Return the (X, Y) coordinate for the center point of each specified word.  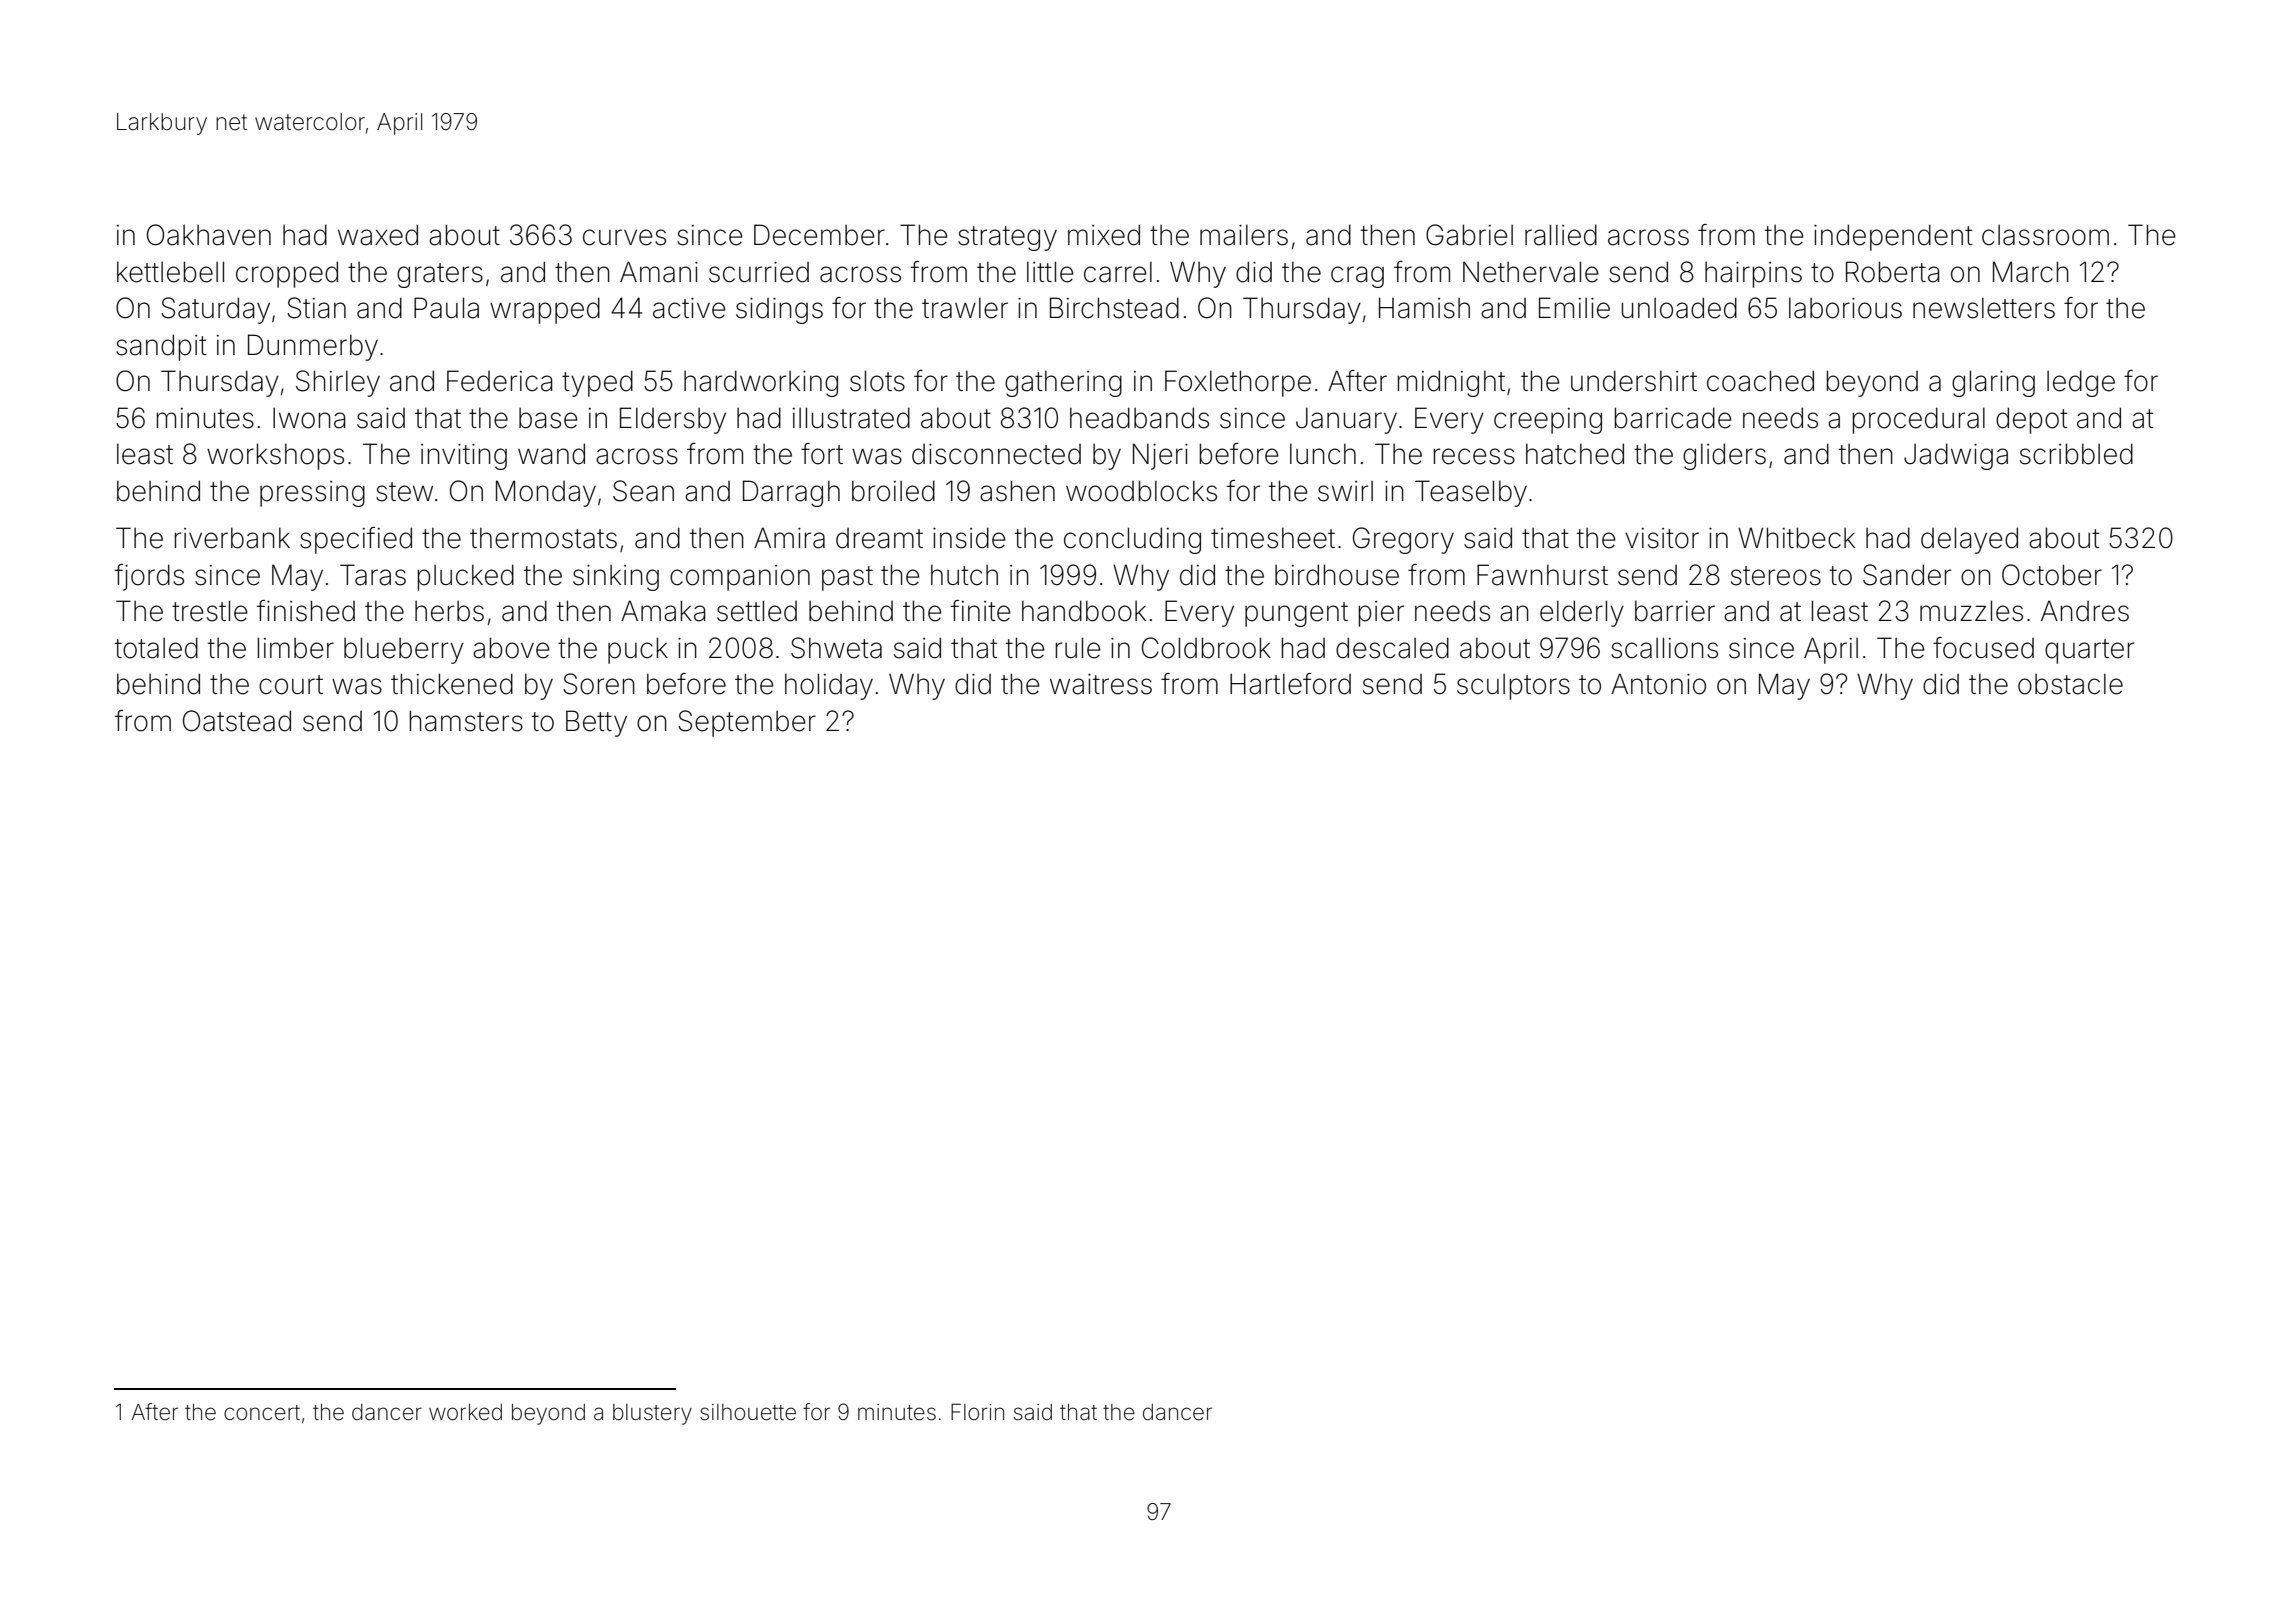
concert (262, 1413)
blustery (652, 1414)
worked (465, 1412)
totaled (156, 648)
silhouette (748, 1412)
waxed (378, 235)
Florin (977, 1411)
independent (1893, 237)
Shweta (836, 648)
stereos (1776, 576)
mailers (1244, 235)
